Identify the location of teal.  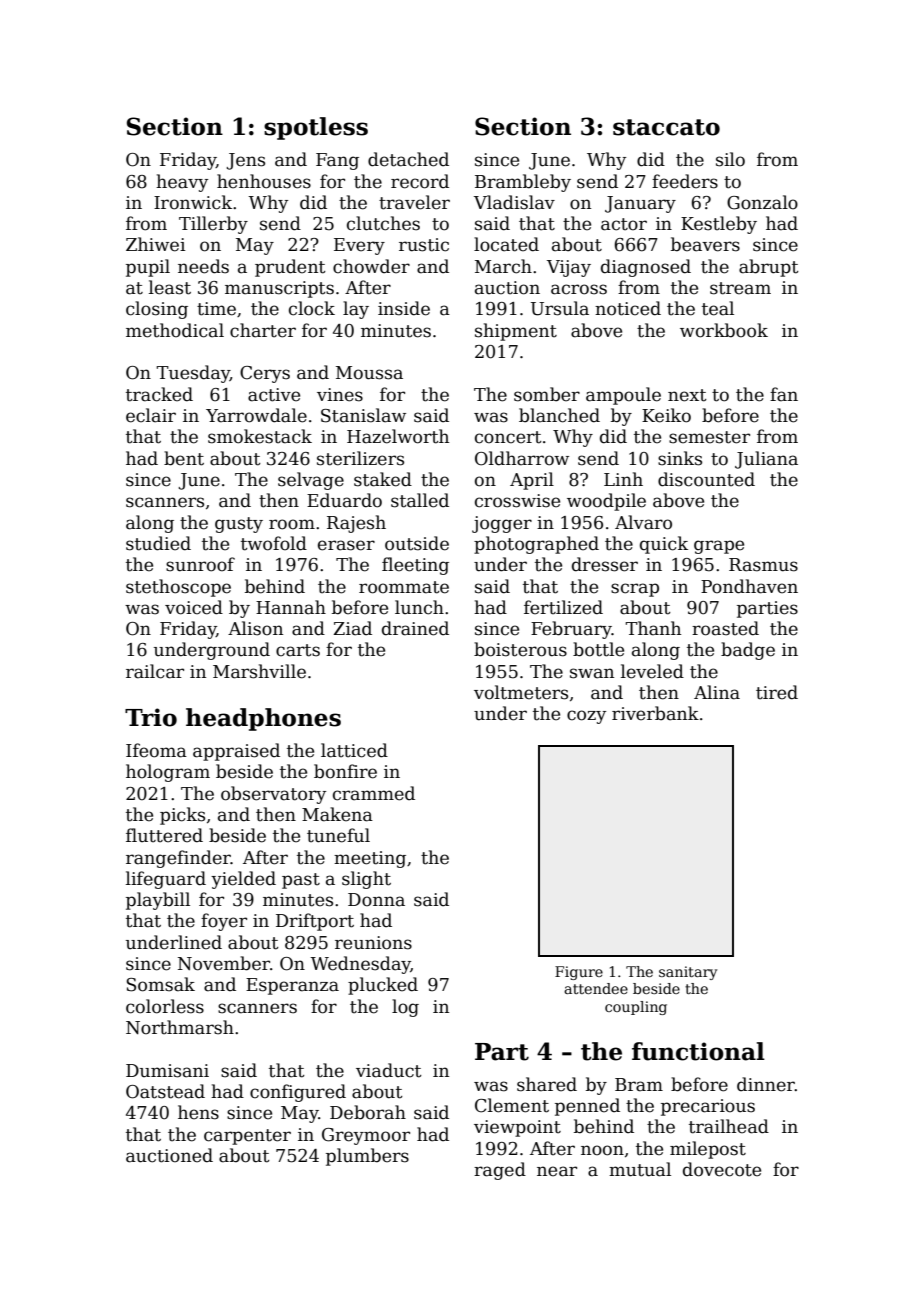
(718, 308).
